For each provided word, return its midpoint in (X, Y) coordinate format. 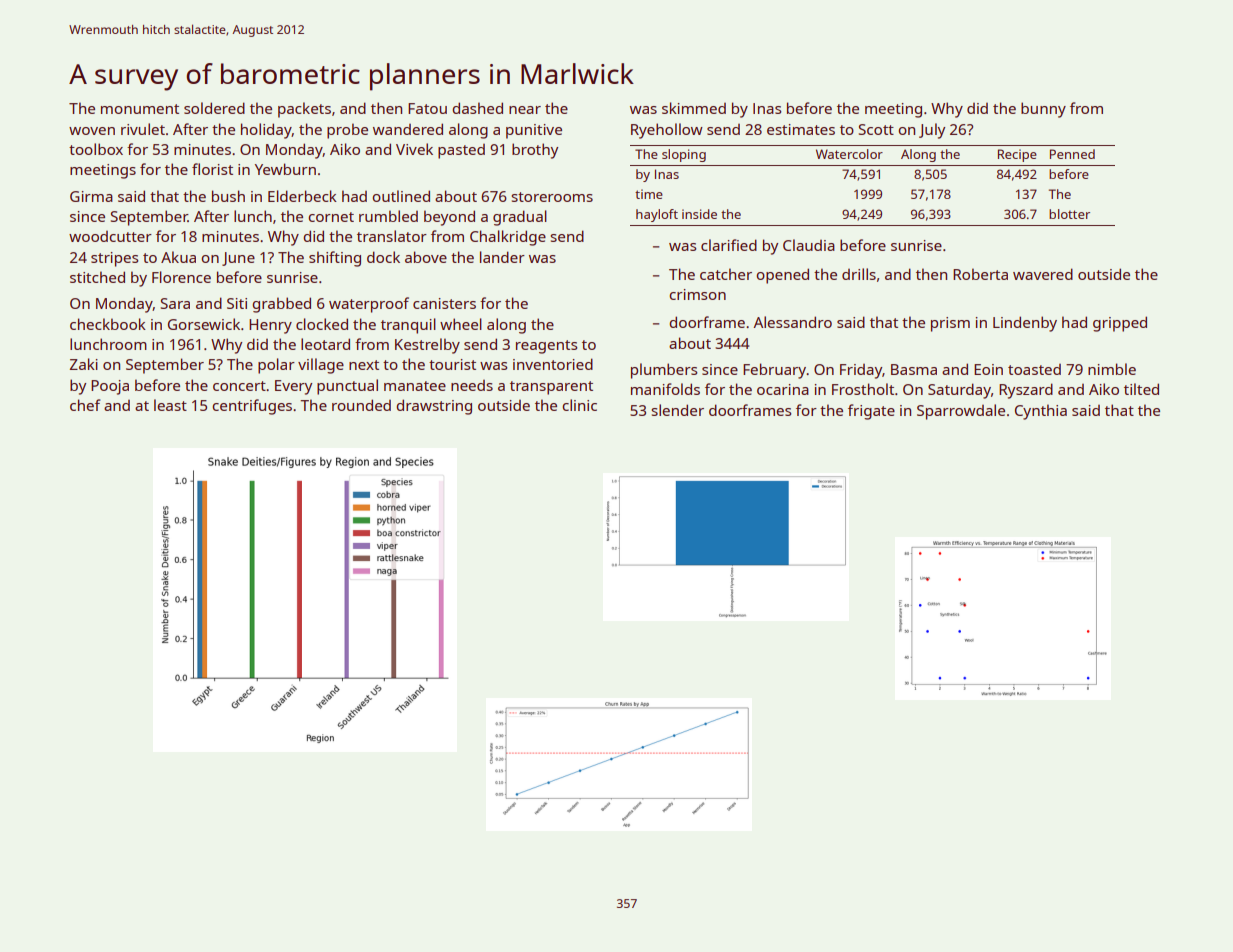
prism (950, 324)
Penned (1072, 154)
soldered (214, 108)
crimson (697, 294)
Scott (876, 129)
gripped (1120, 324)
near (525, 110)
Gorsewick (204, 324)
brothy (535, 151)
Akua (178, 257)
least (170, 405)
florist (212, 169)
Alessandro (792, 322)
